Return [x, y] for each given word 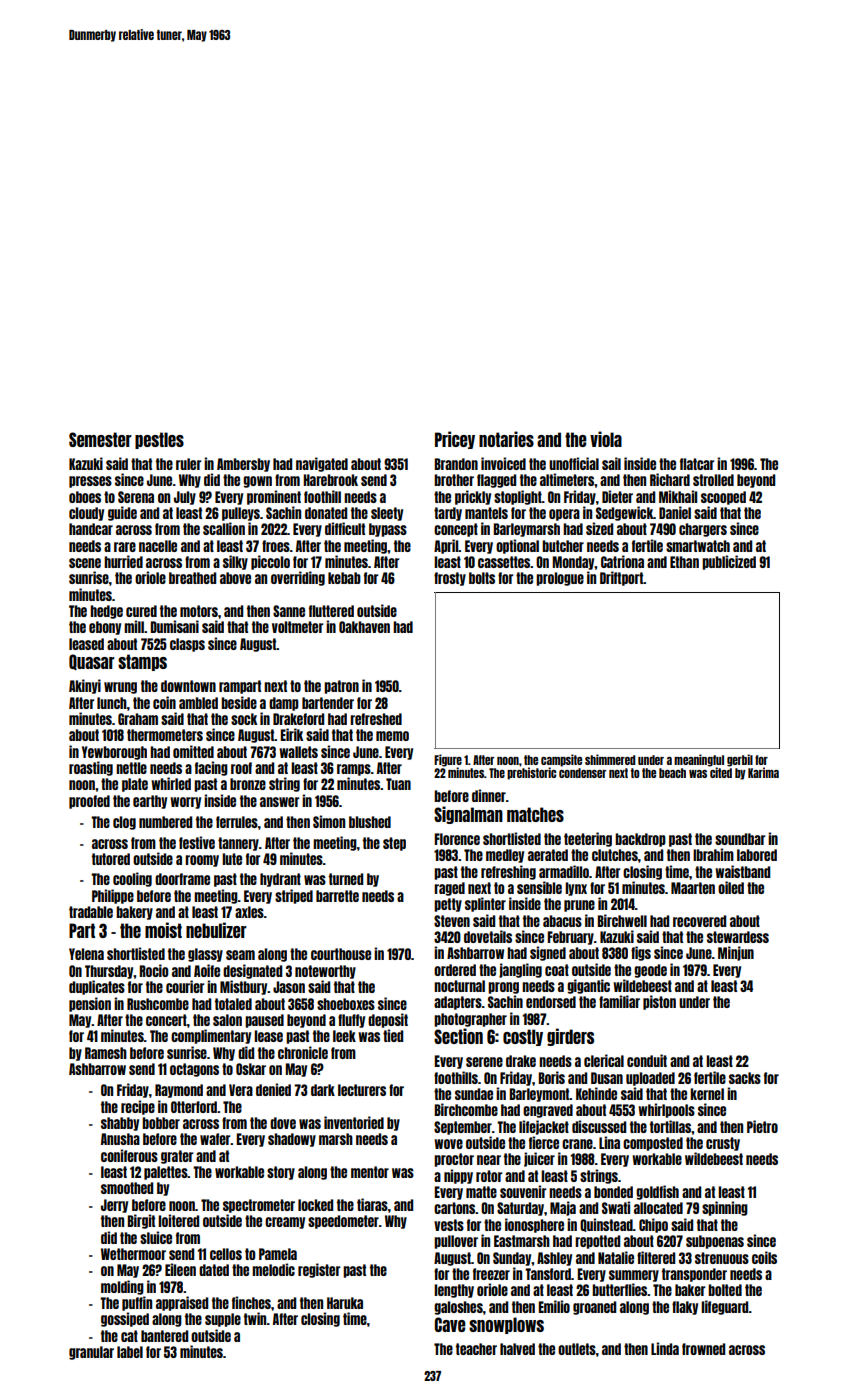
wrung [120, 688]
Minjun [736, 953]
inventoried [354, 1122]
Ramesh [106, 1053]
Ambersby [243, 465]
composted [653, 1144]
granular [91, 1353]
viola [606, 439]
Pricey [455, 440]
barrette [337, 896]
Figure [448, 760]
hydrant [280, 880]
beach [672, 773]
